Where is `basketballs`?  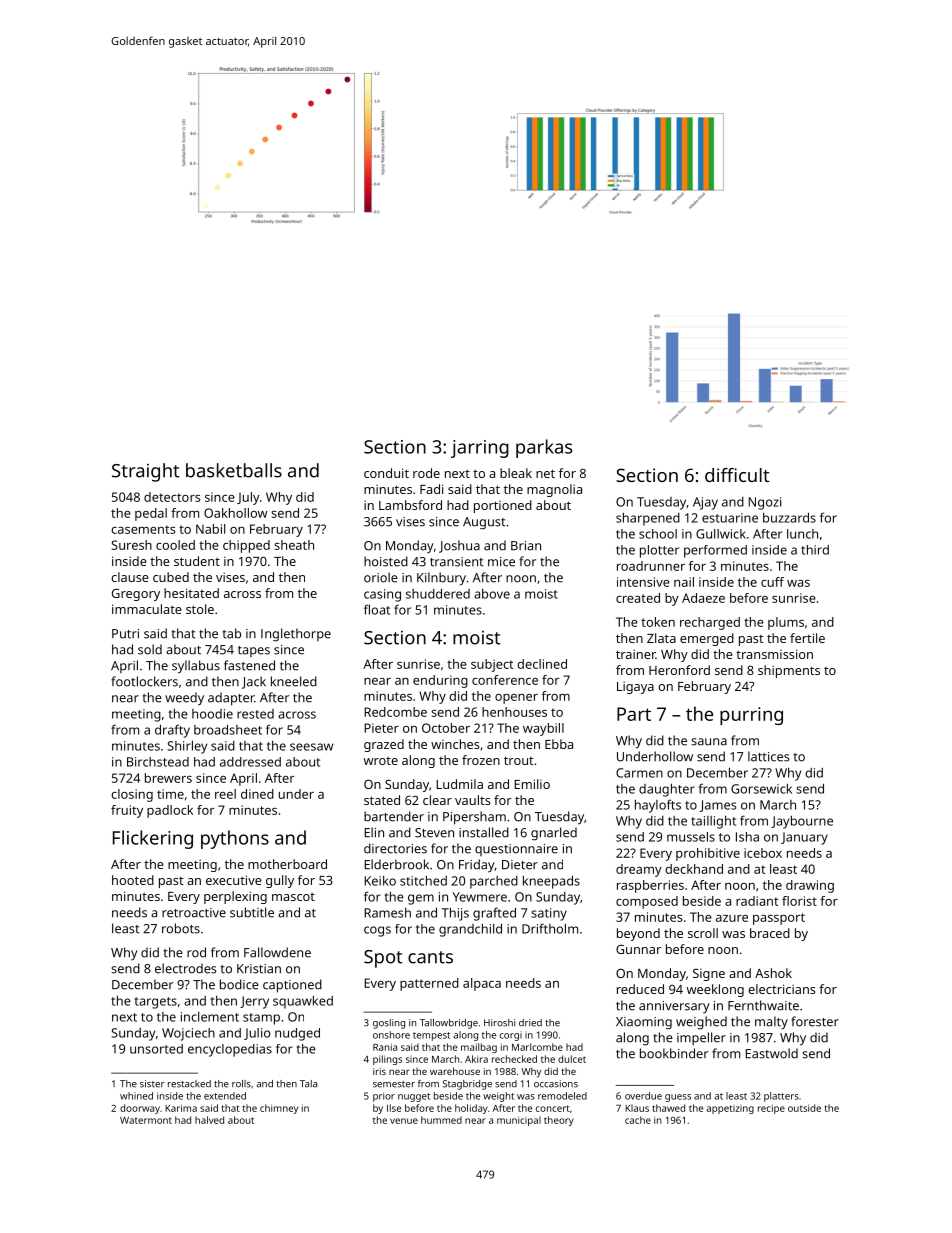
basketballs is located at coordinates (234, 470).
